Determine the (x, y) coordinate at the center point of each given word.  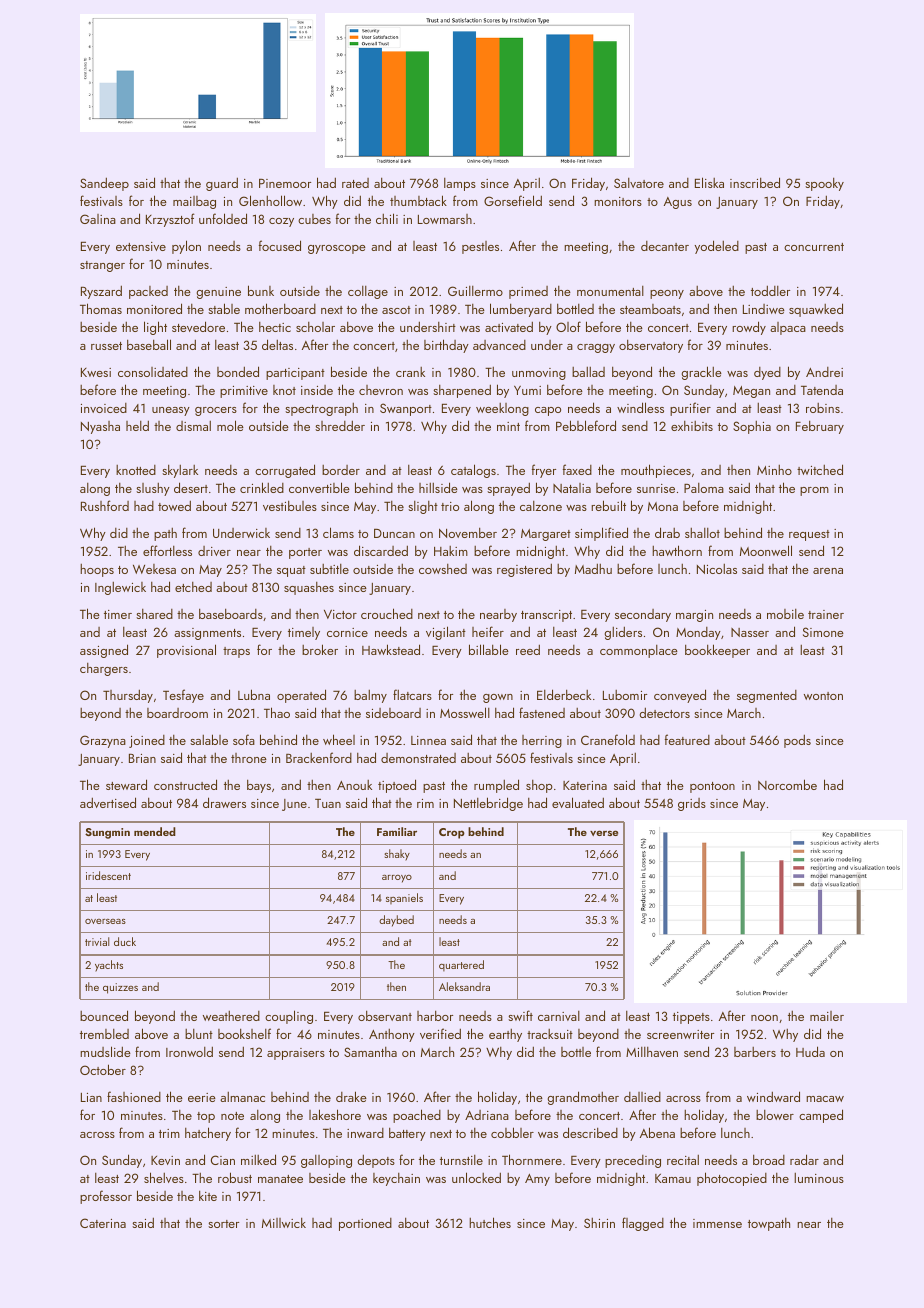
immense (717, 1223)
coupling (289, 1017)
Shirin (599, 1223)
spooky (824, 184)
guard (222, 184)
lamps (460, 184)
